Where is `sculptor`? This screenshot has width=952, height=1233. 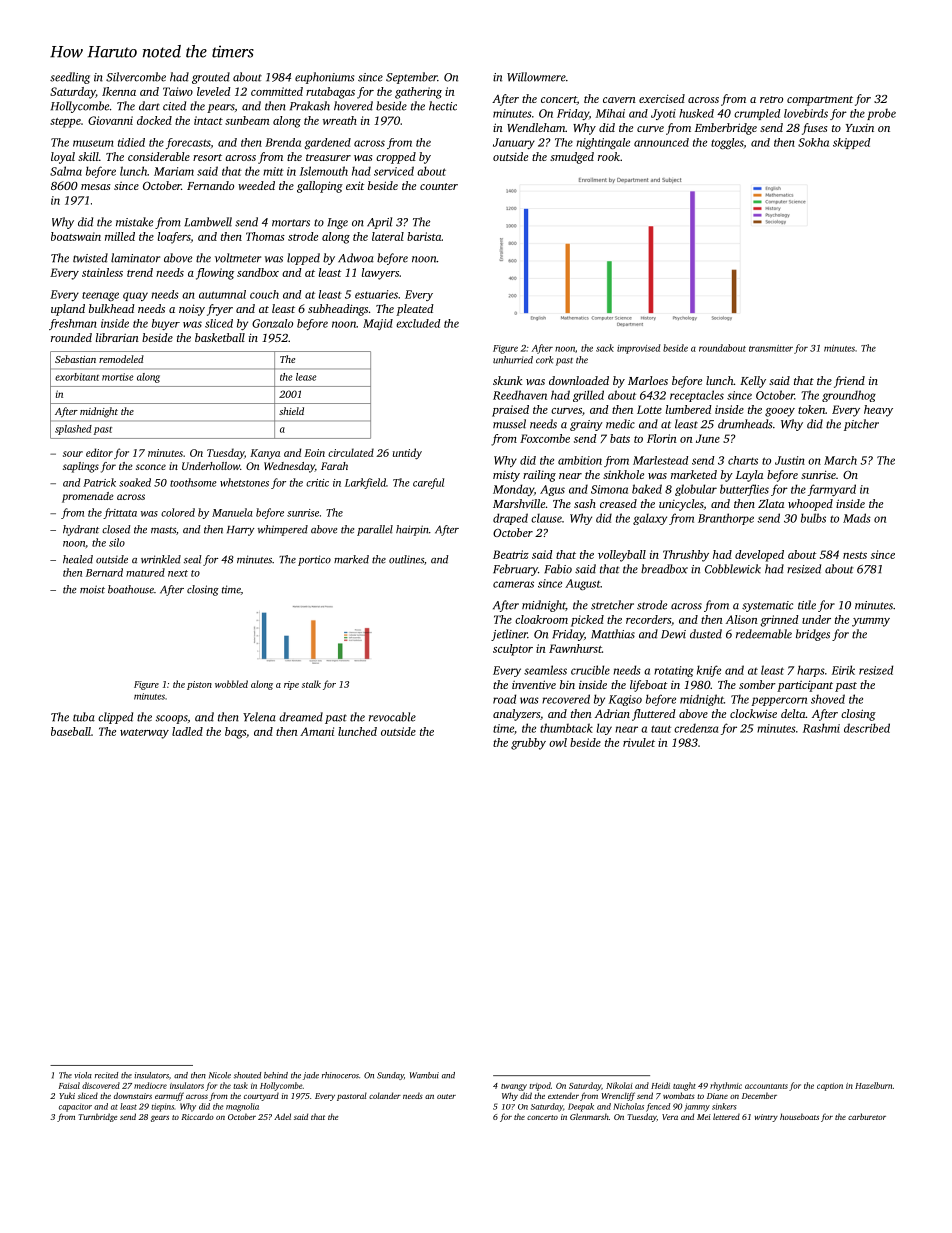 sculptor is located at coordinates (513, 650).
